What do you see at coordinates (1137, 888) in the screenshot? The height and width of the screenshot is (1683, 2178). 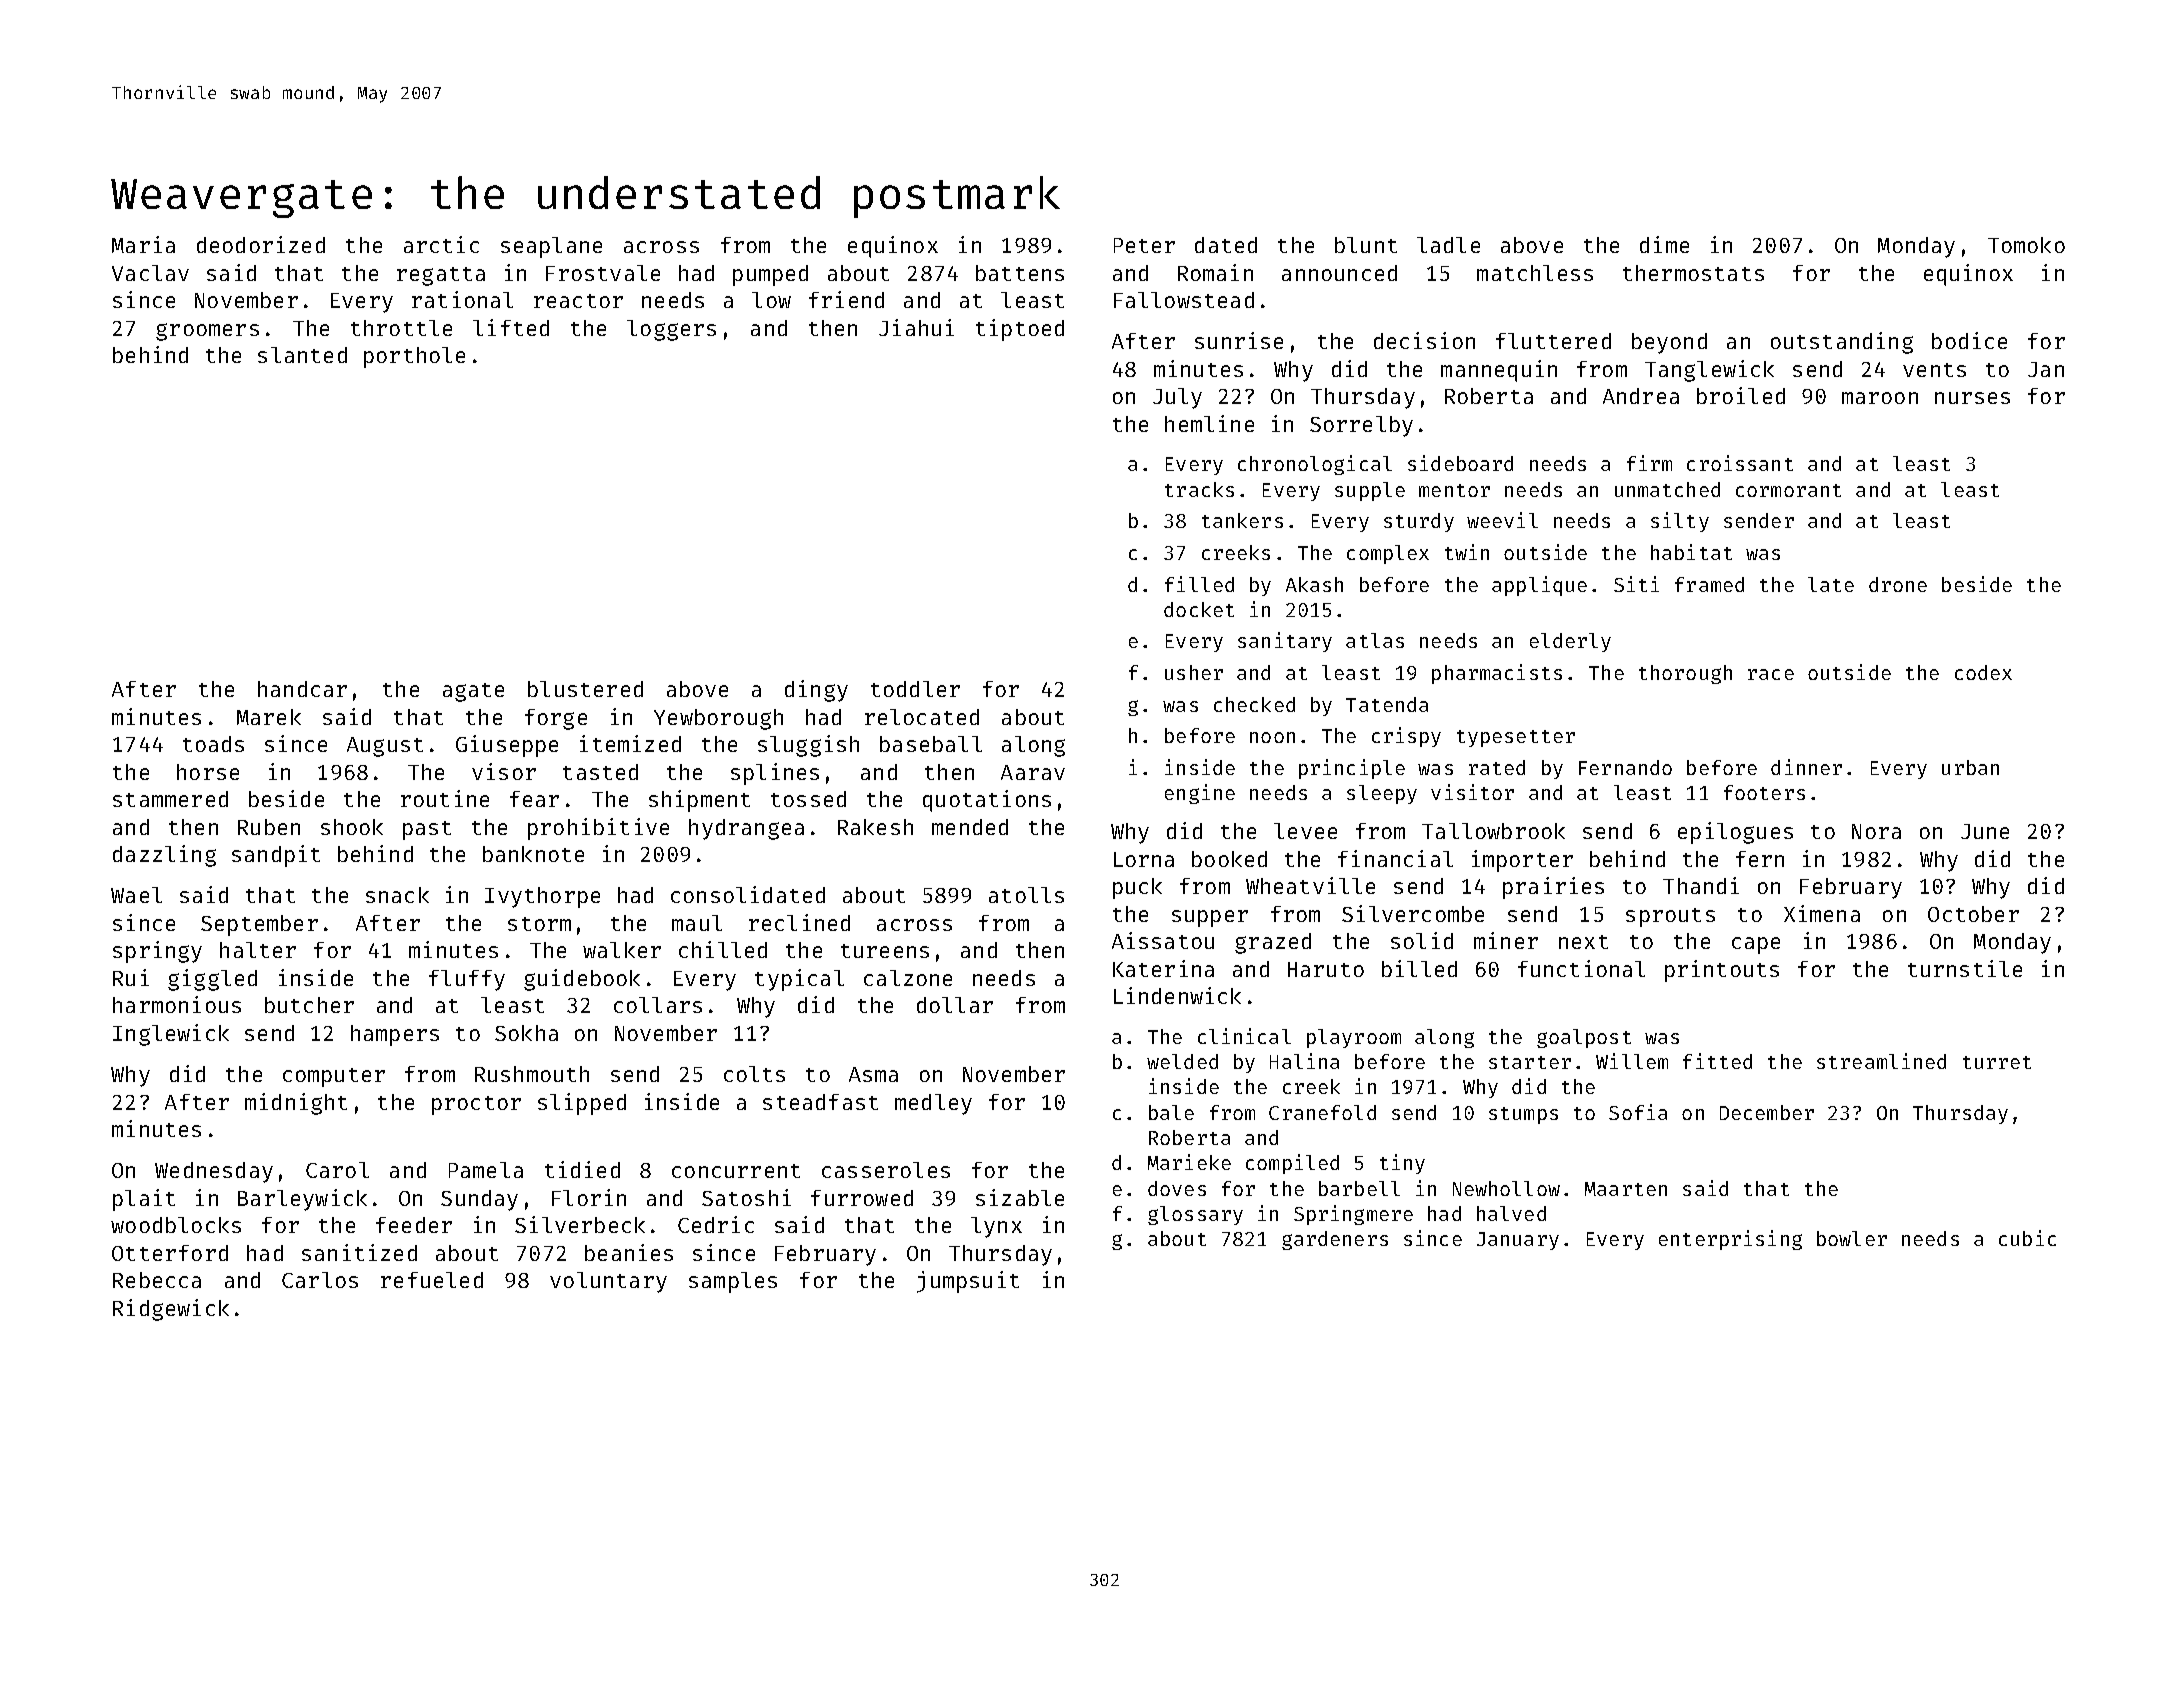 I see `puck` at bounding box center [1137, 888].
